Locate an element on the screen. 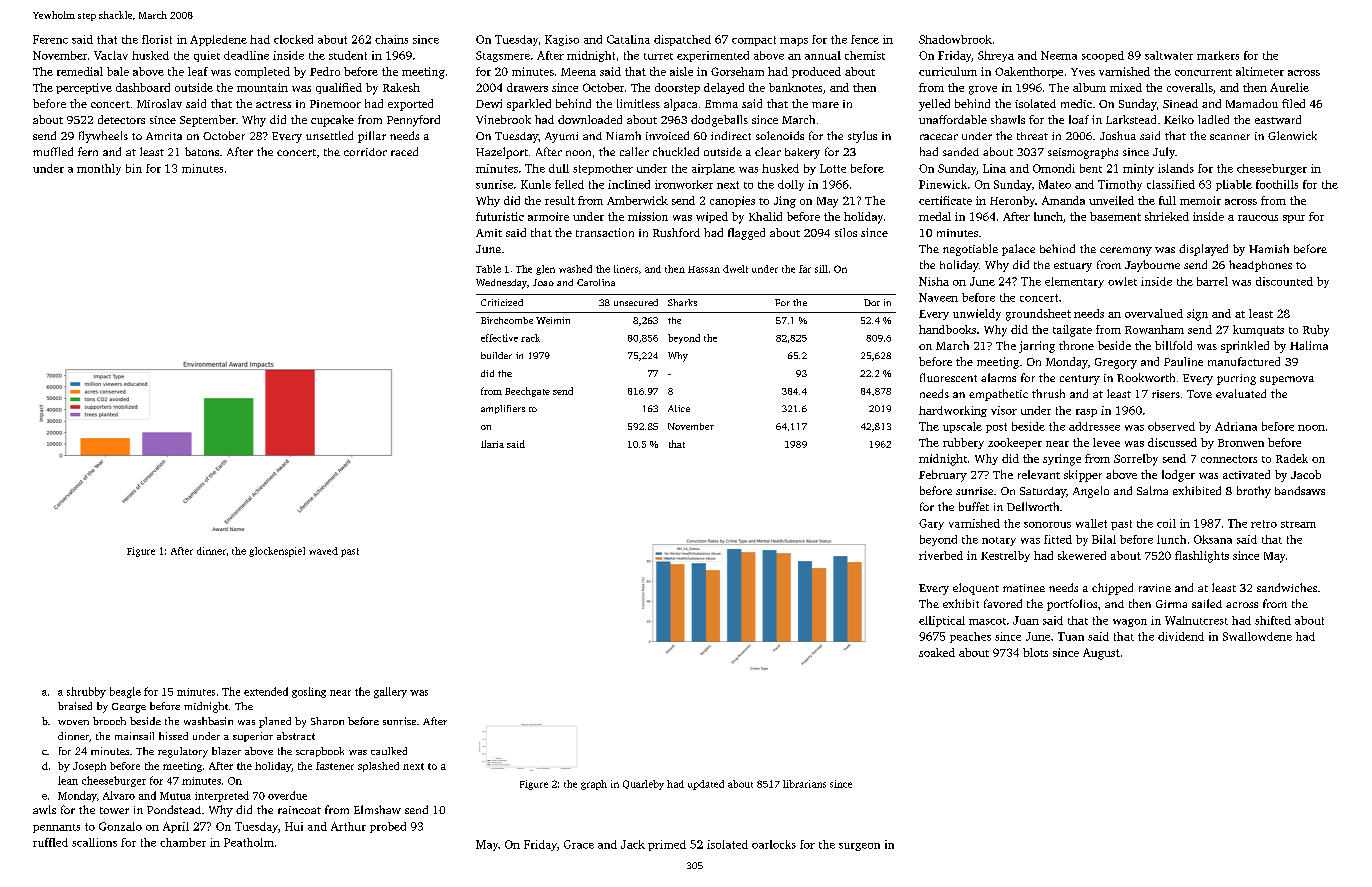 The height and width of the screenshot is (887, 1372). raincoat is located at coordinates (299, 810).
